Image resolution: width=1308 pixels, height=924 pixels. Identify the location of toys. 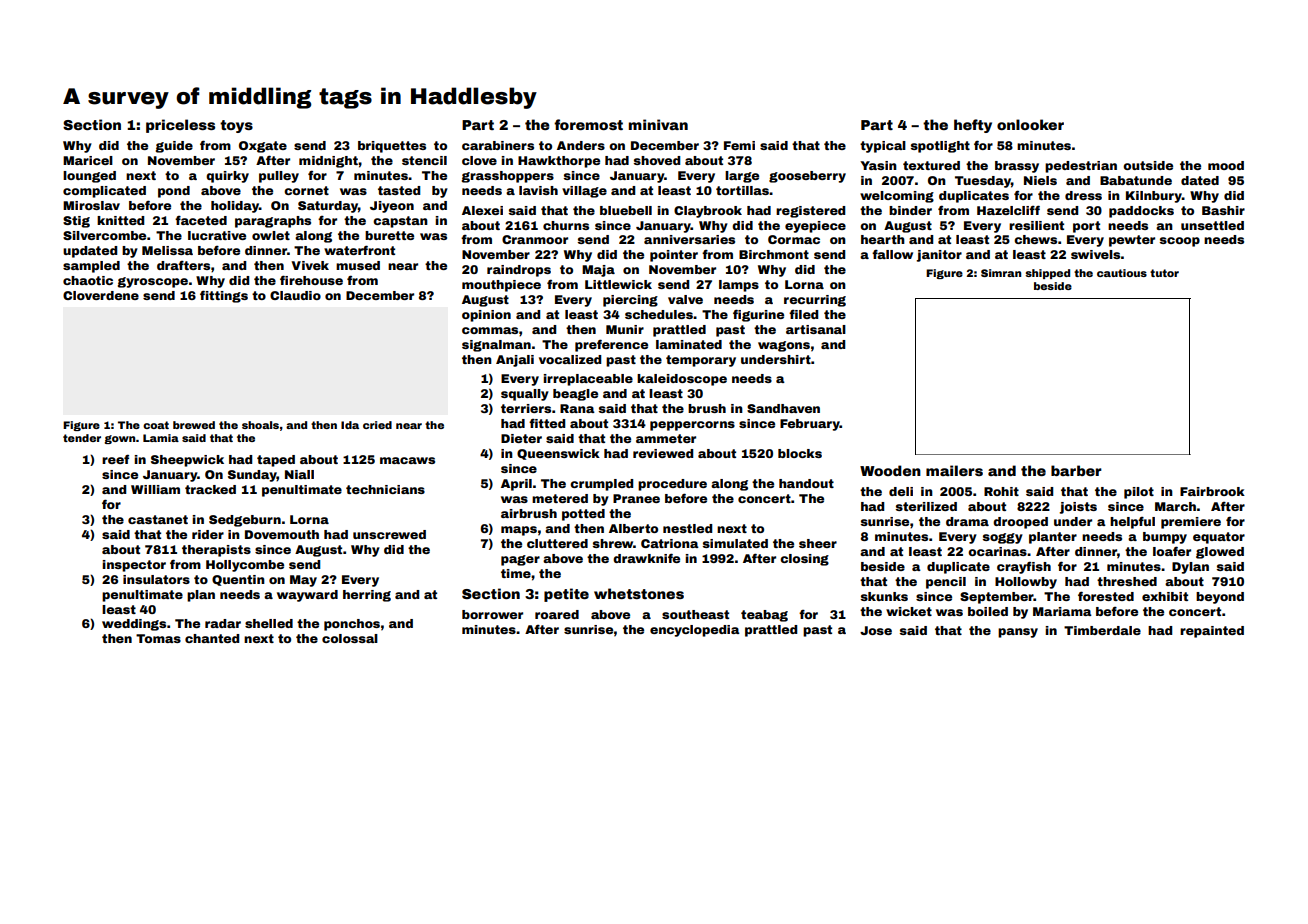
(236, 126).
